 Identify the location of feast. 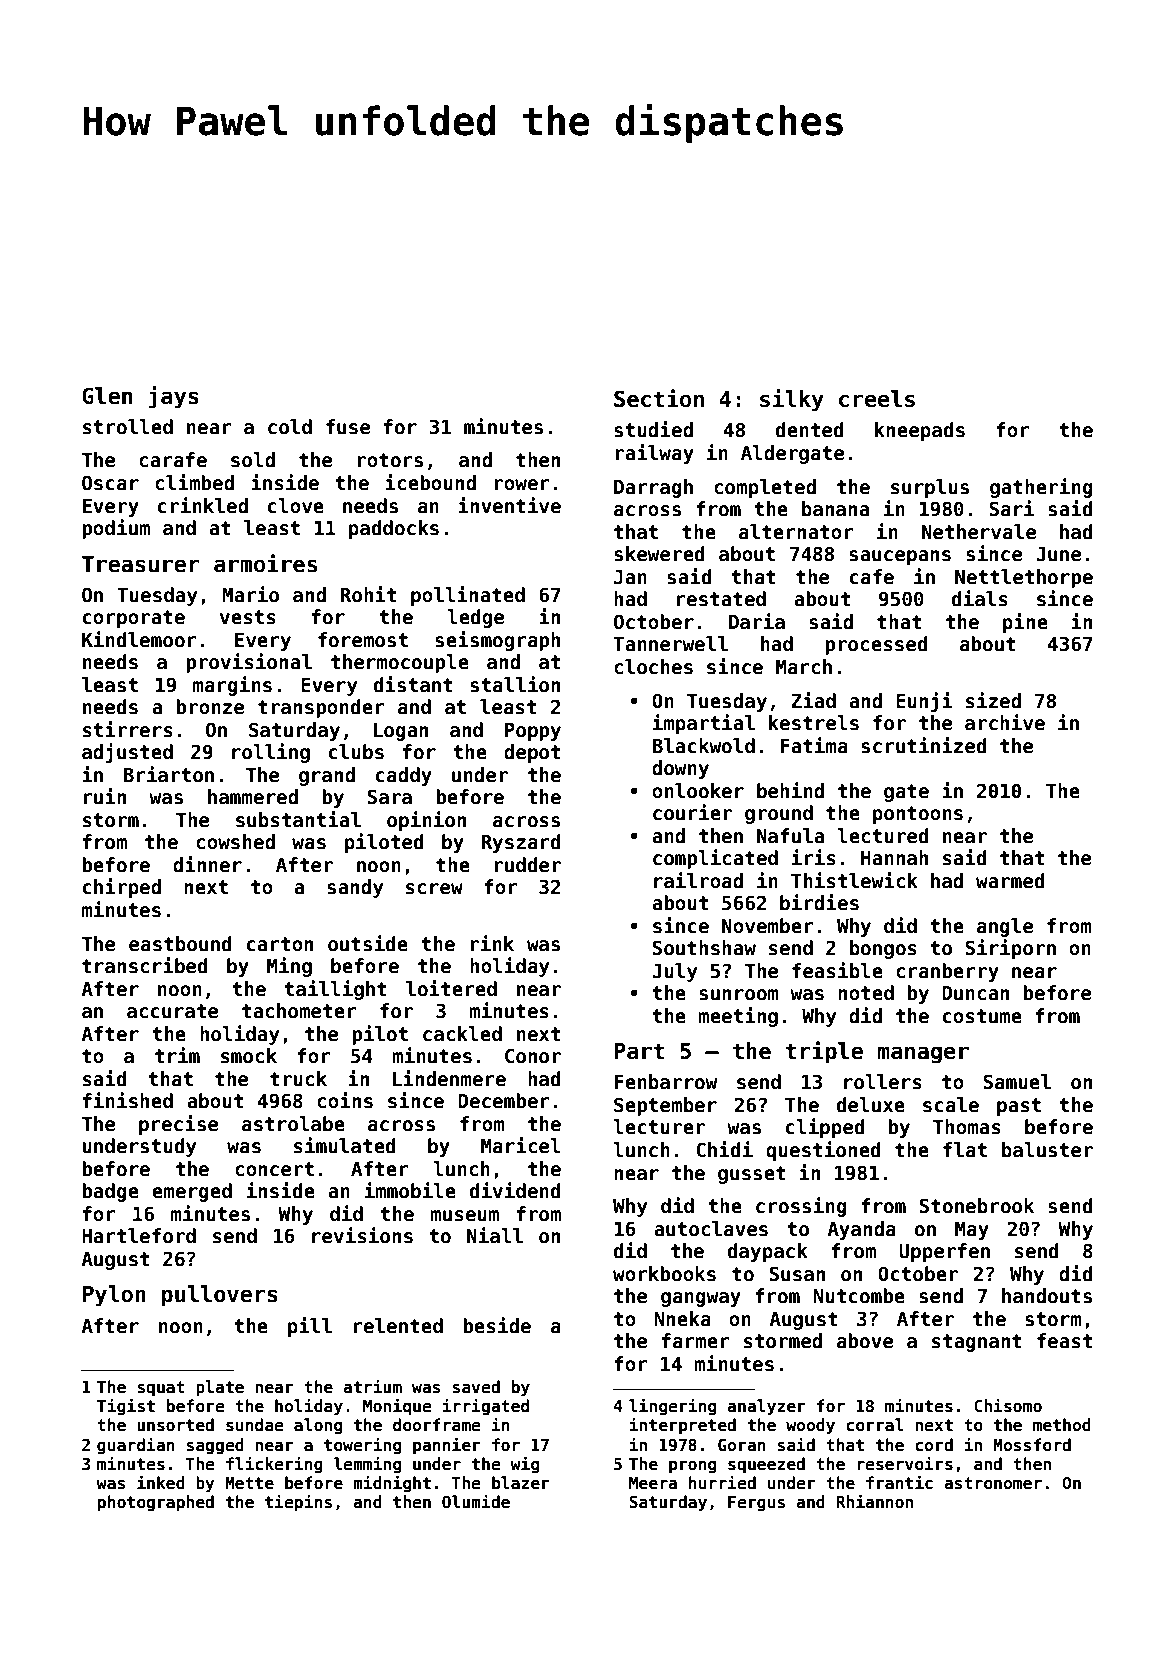
(1064, 1341).
